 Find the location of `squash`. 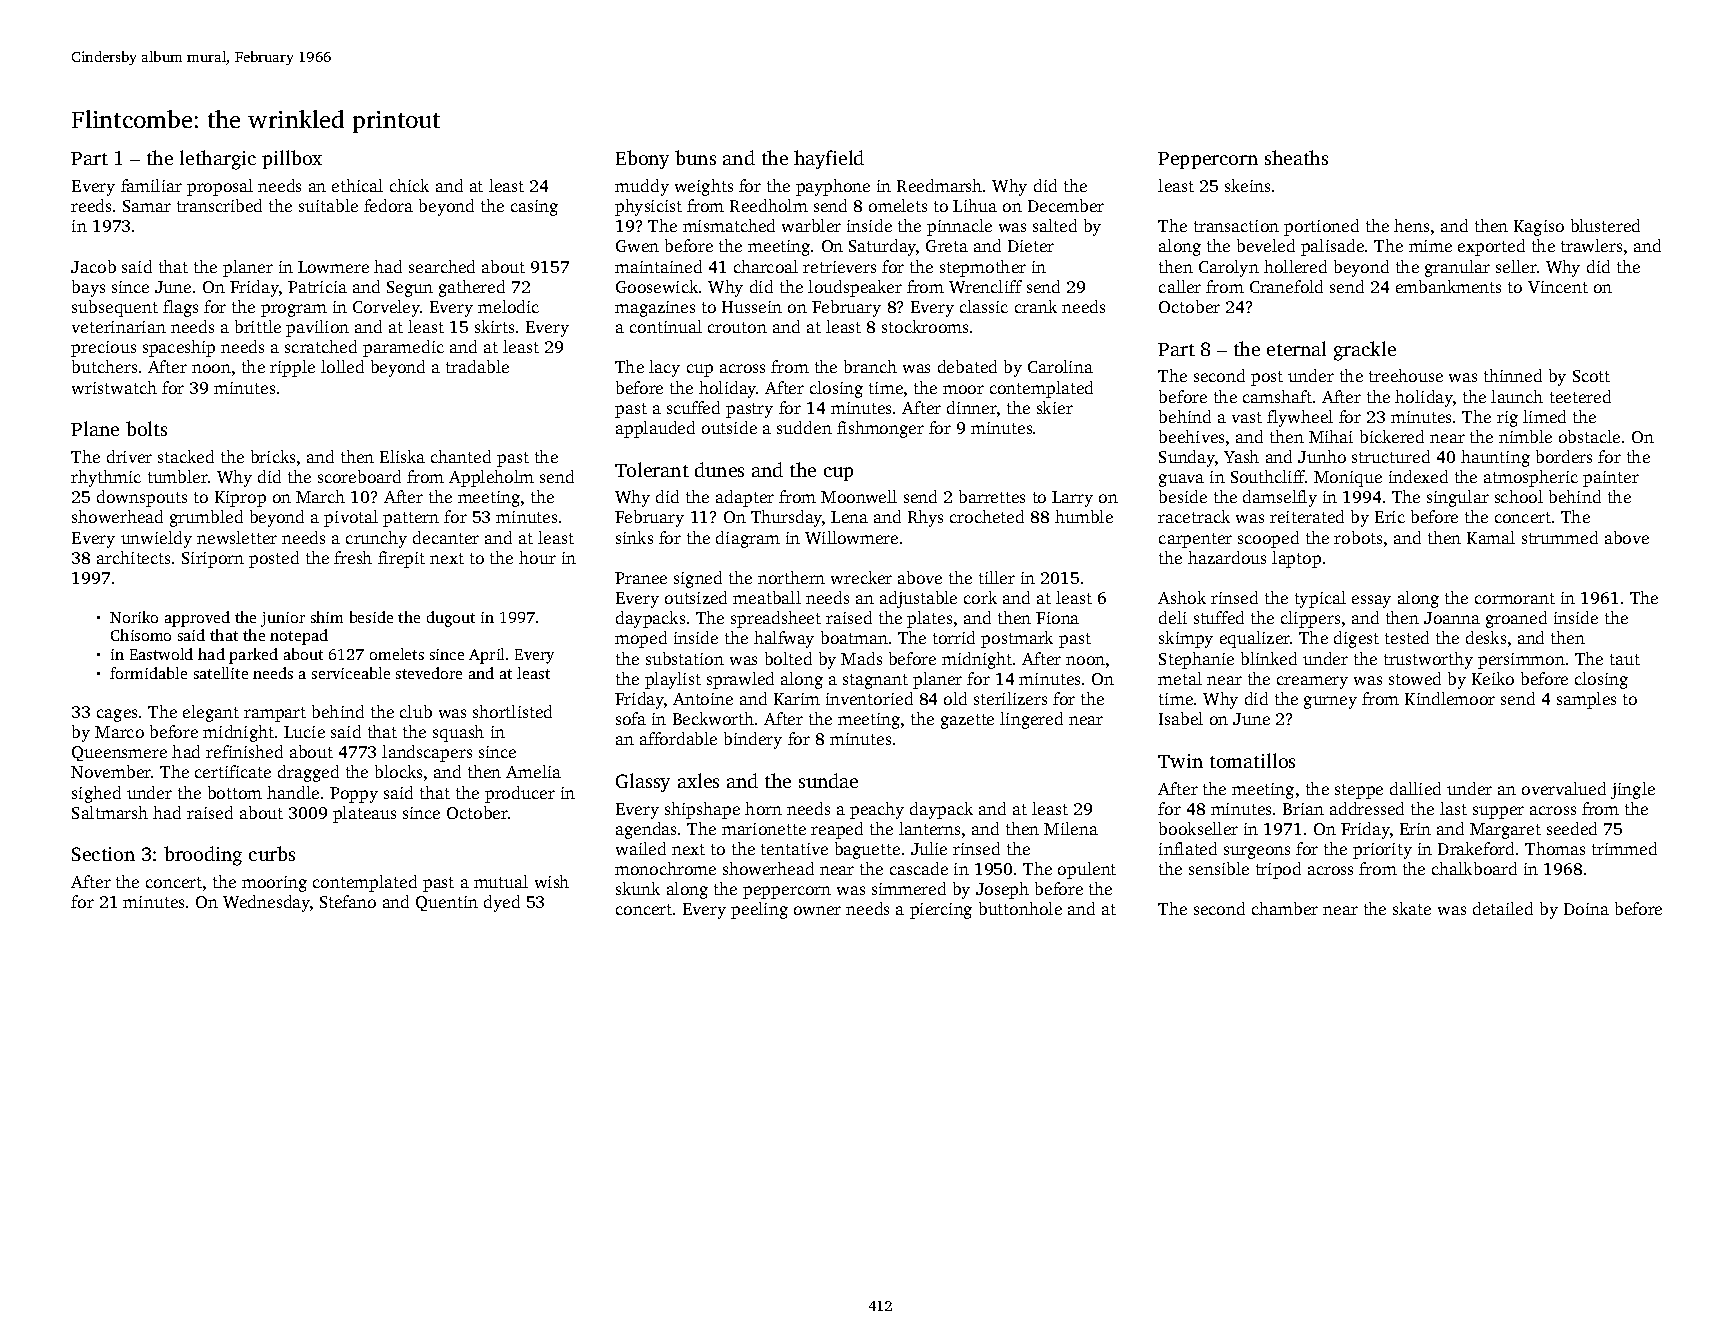

squash is located at coordinates (458, 733).
